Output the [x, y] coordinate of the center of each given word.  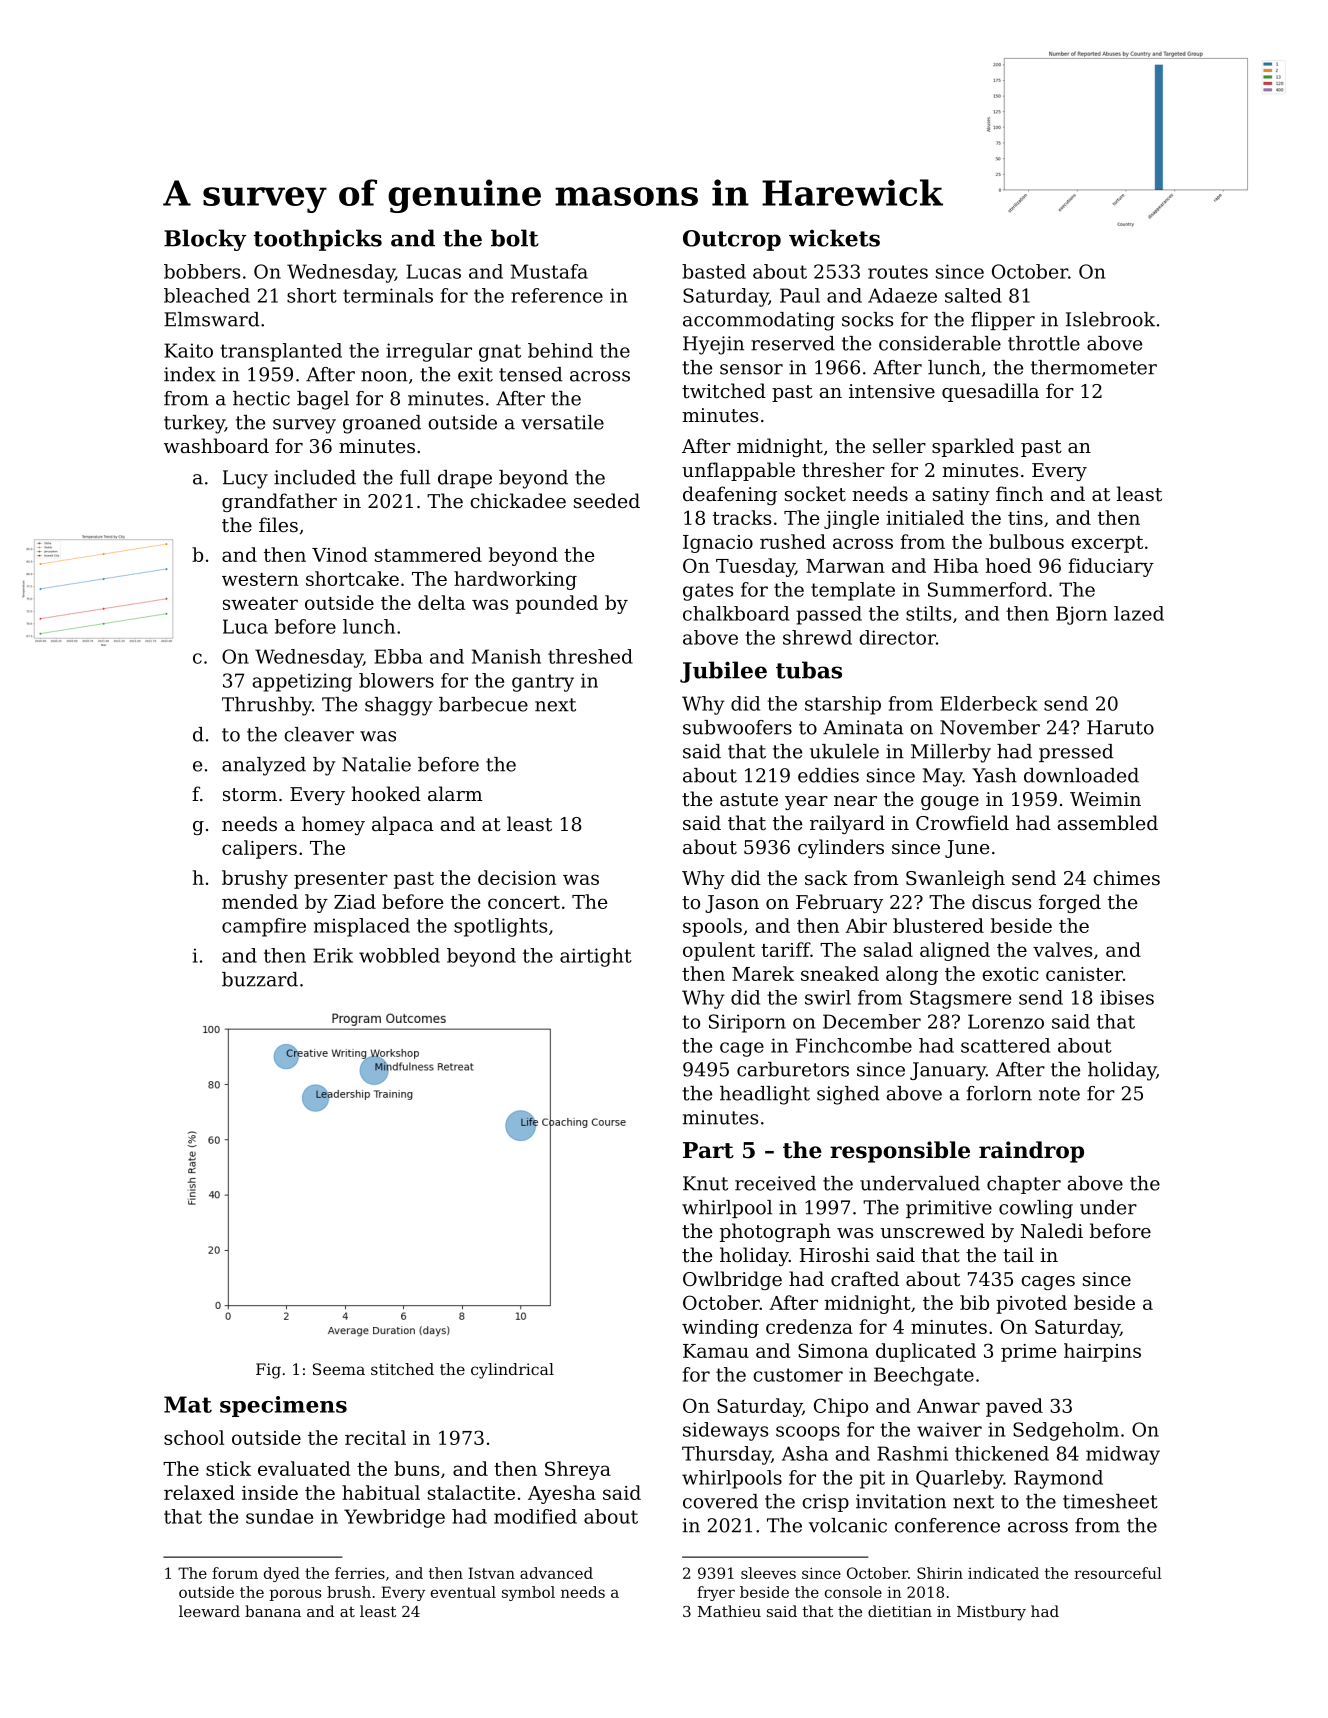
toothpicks [318, 240]
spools [712, 927]
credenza [809, 1326]
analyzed [264, 766]
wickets [834, 238]
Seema [339, 1369]
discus [1001, 901]
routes [898, 272]
